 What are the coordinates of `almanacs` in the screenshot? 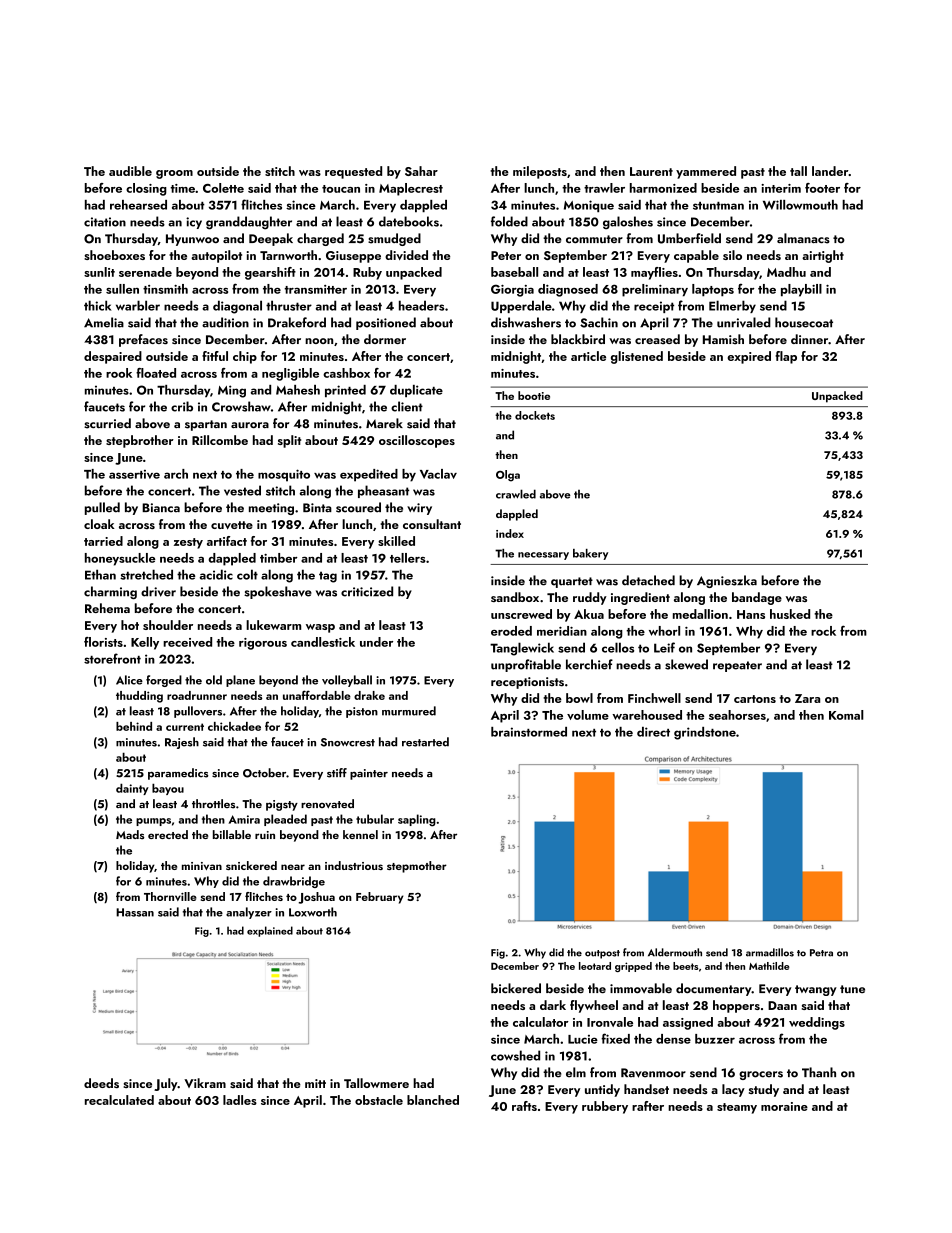 It's located at (803, 238).
